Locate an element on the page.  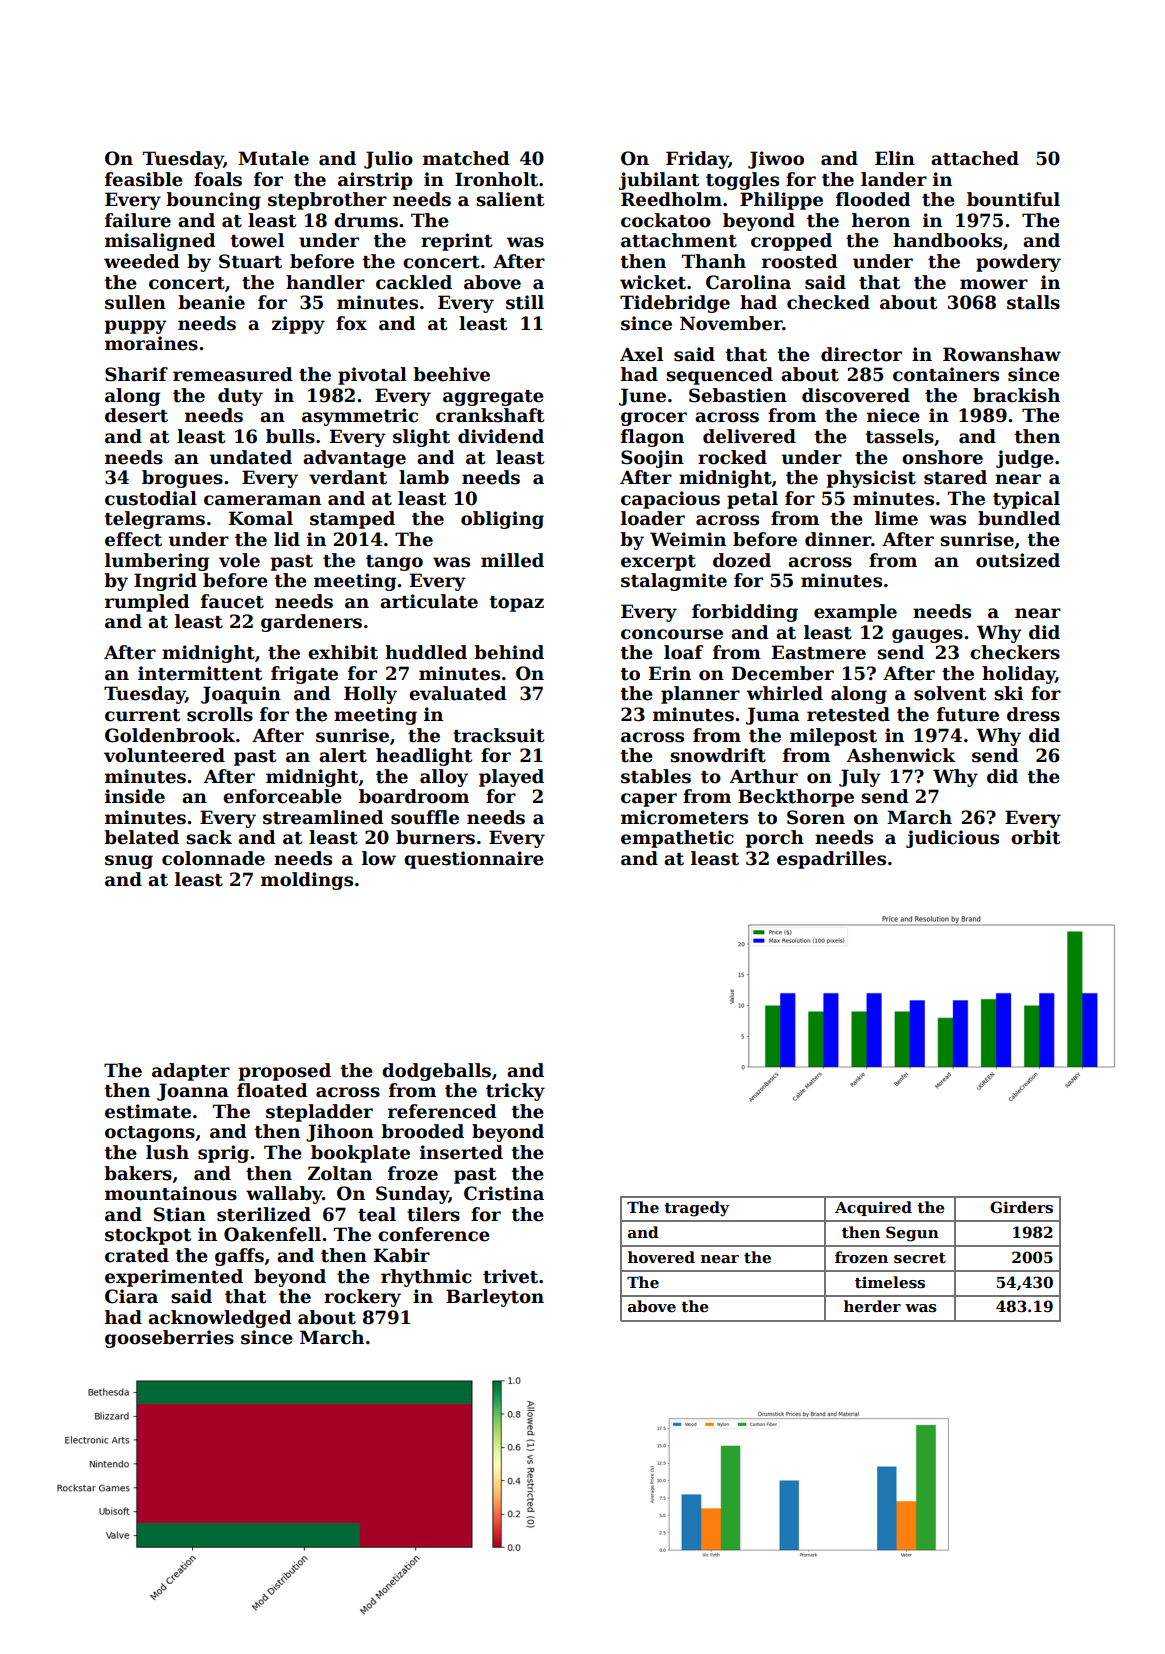
matched is located at coordinates (466, 158).
